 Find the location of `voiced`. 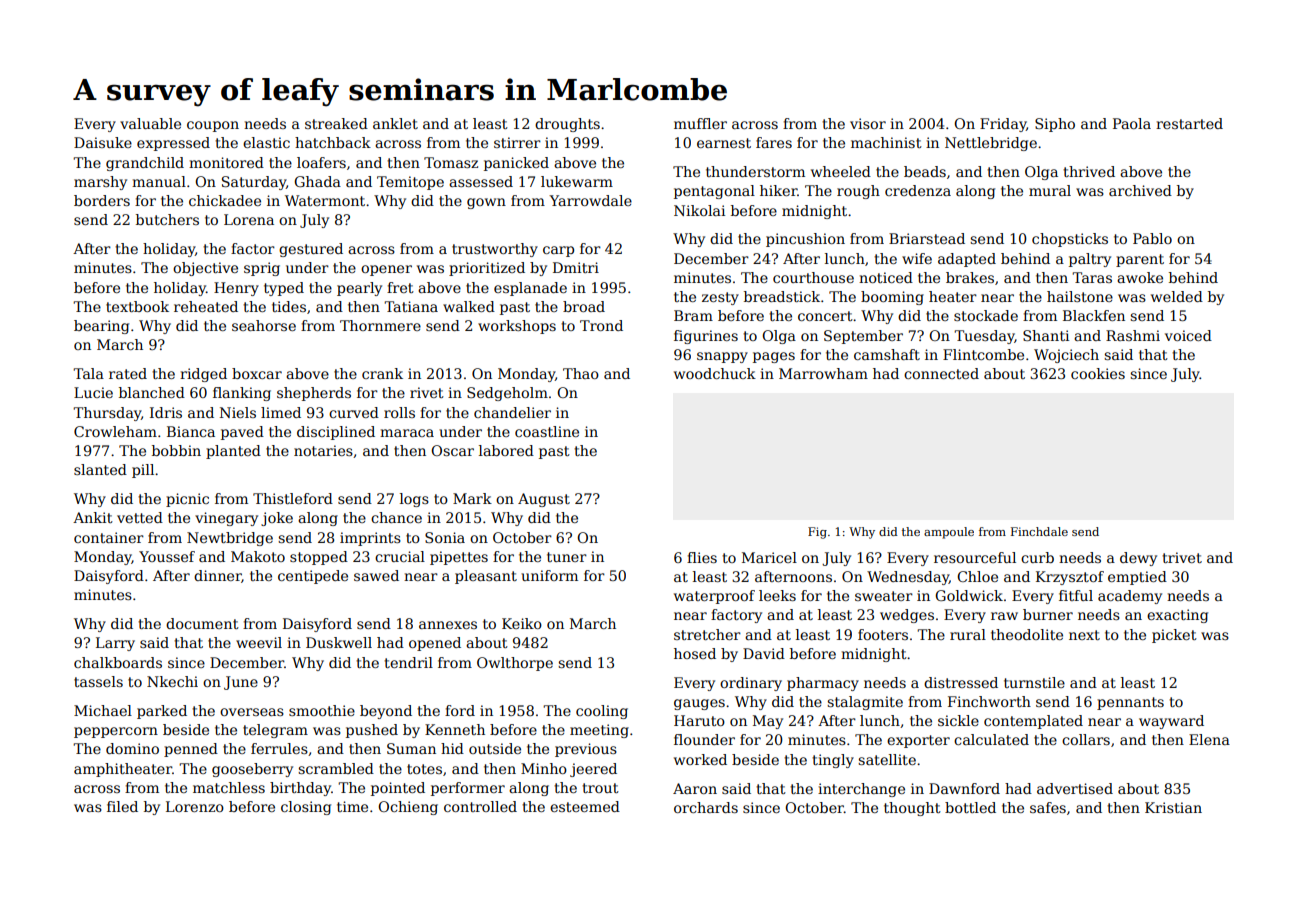

voiced is located at coordinates (1188, 335).
